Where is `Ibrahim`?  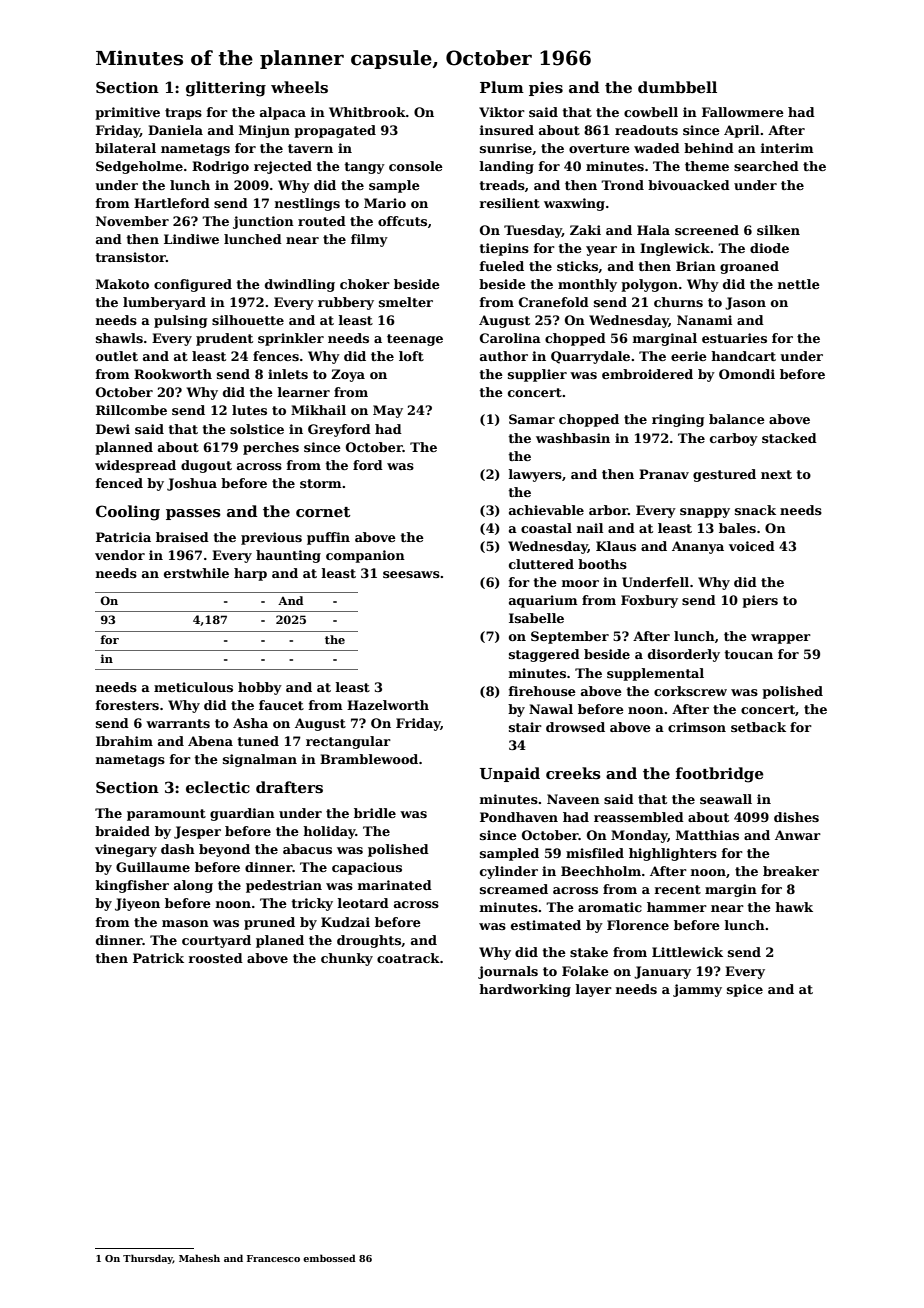
Ibrahim is located at coordinates (124, 741).
